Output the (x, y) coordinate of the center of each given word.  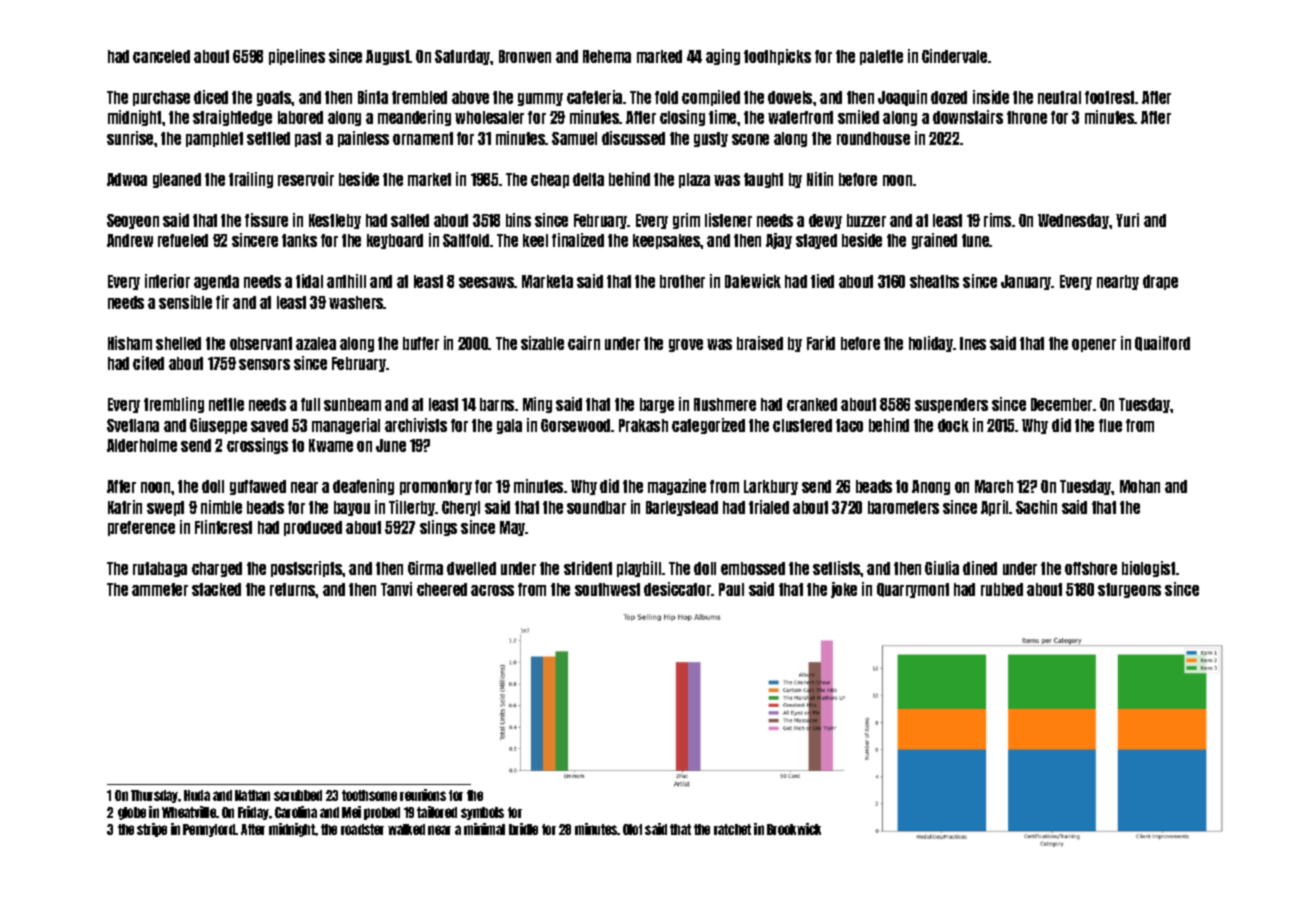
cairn (584, 343)
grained (934, 241)
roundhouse (873, 138)
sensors (264, 364)
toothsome (369, 795)
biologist (1148, 569)
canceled (161, 56)
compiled (711, 98)
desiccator (678, 589)
